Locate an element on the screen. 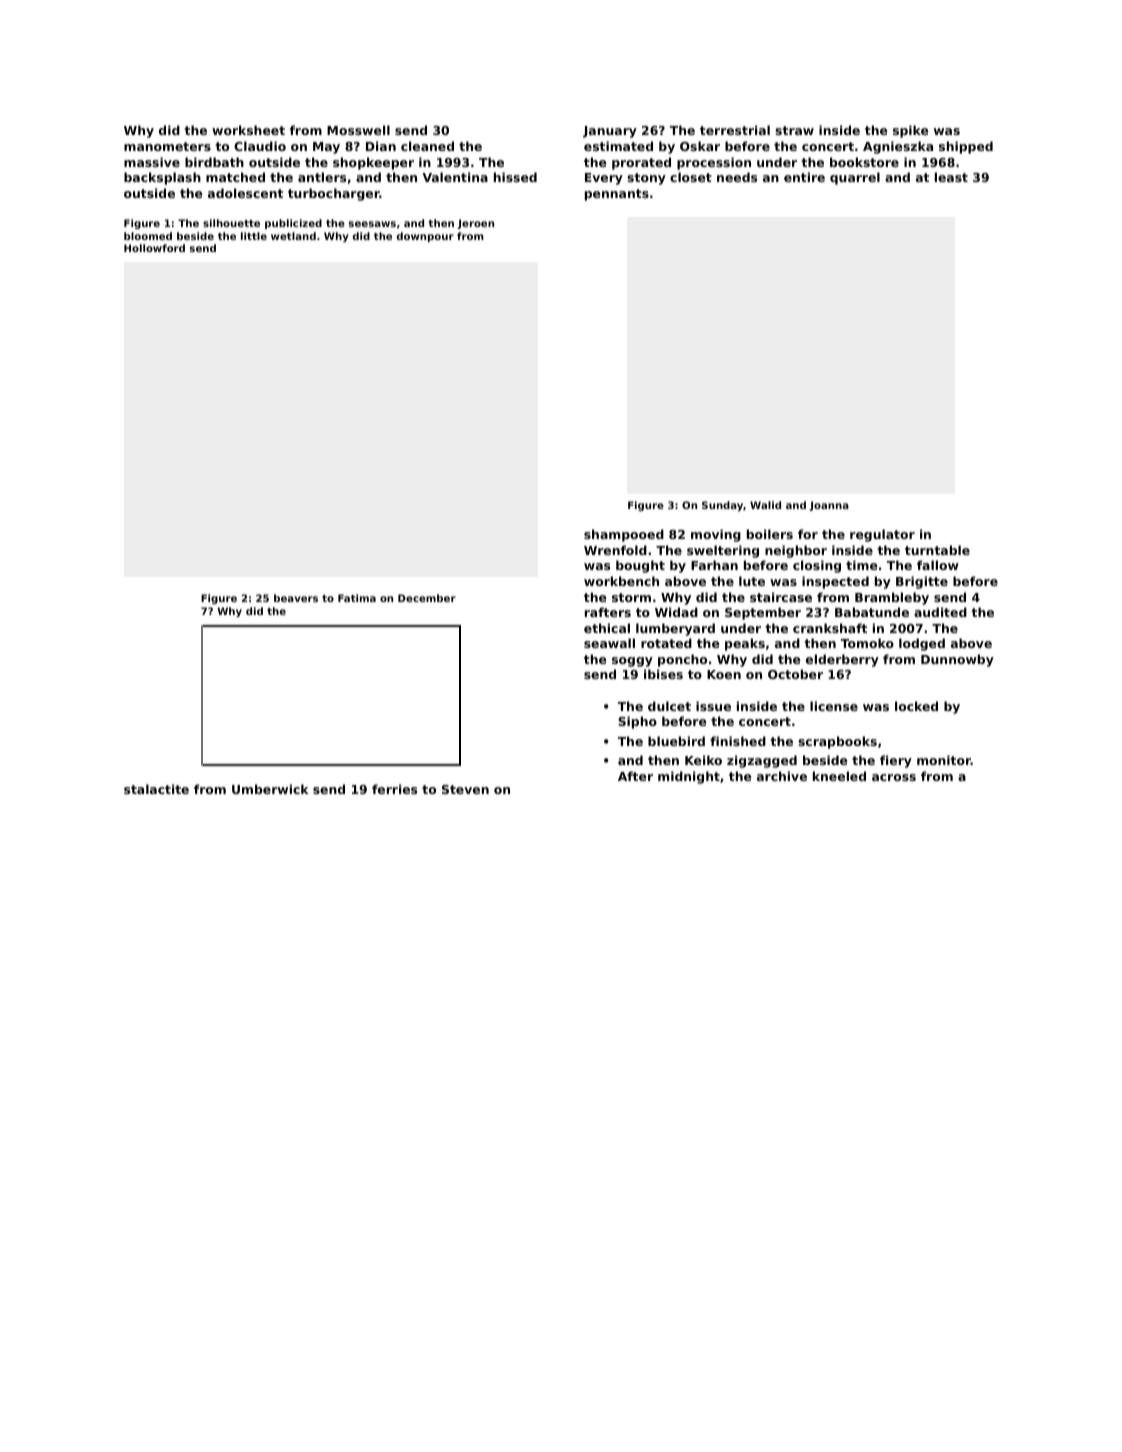 The width and height of the screenshot is (1122, 1452). bluebird is located at coordinates (676, 741).
